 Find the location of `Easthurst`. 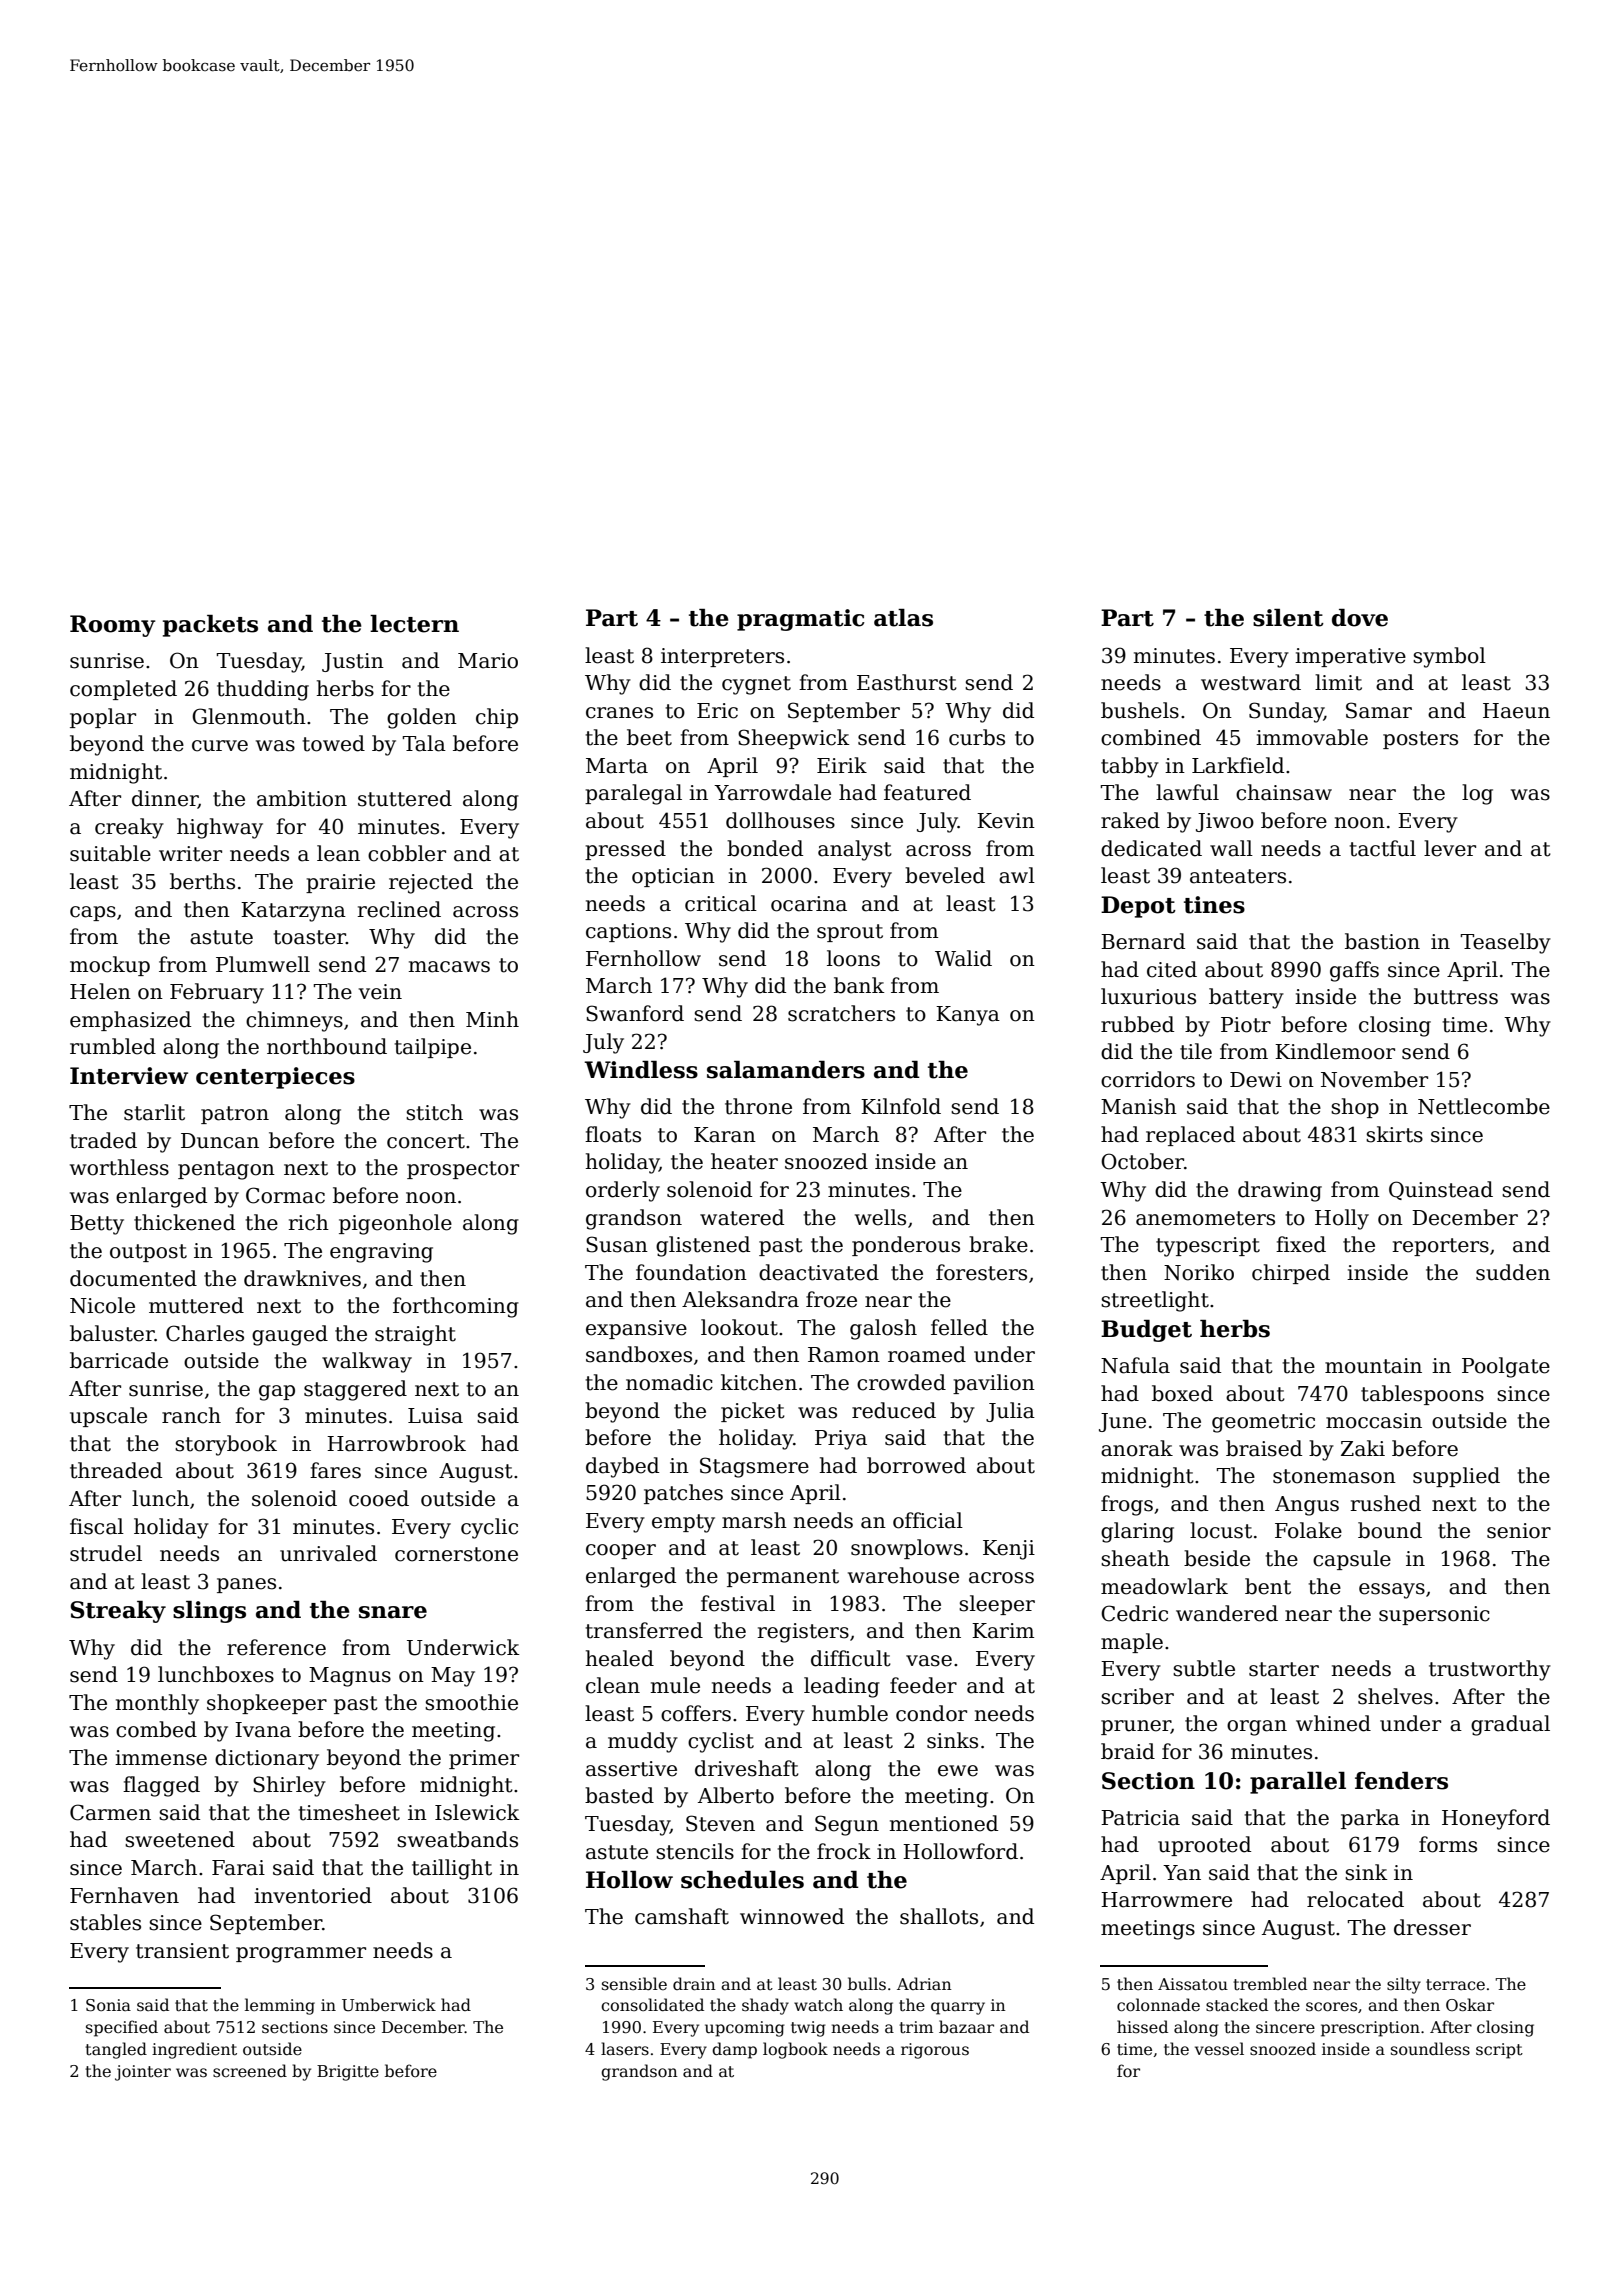

Easthurst is located at coordinates (907, 682).
